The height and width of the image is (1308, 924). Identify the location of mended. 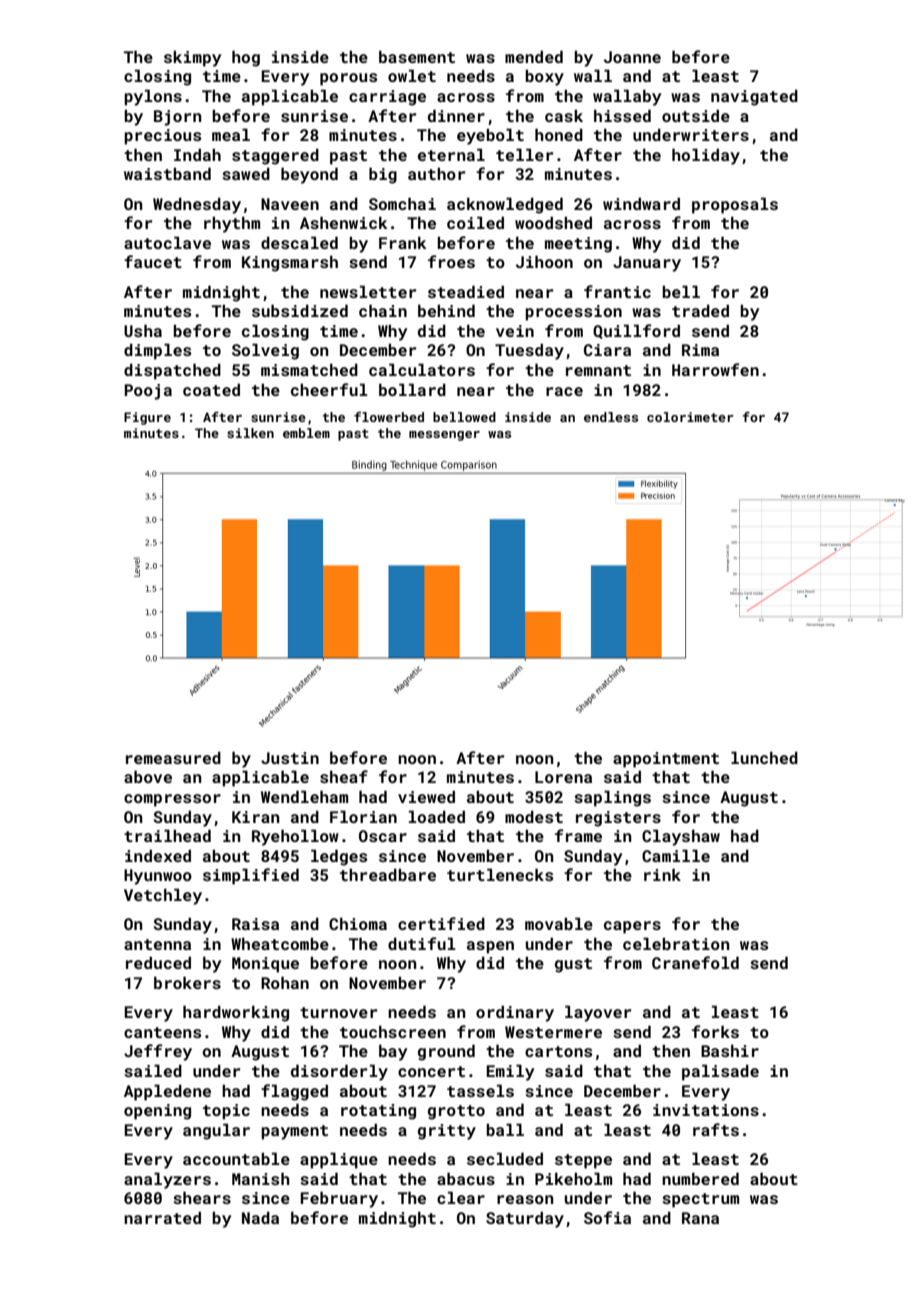
(534, 56).
